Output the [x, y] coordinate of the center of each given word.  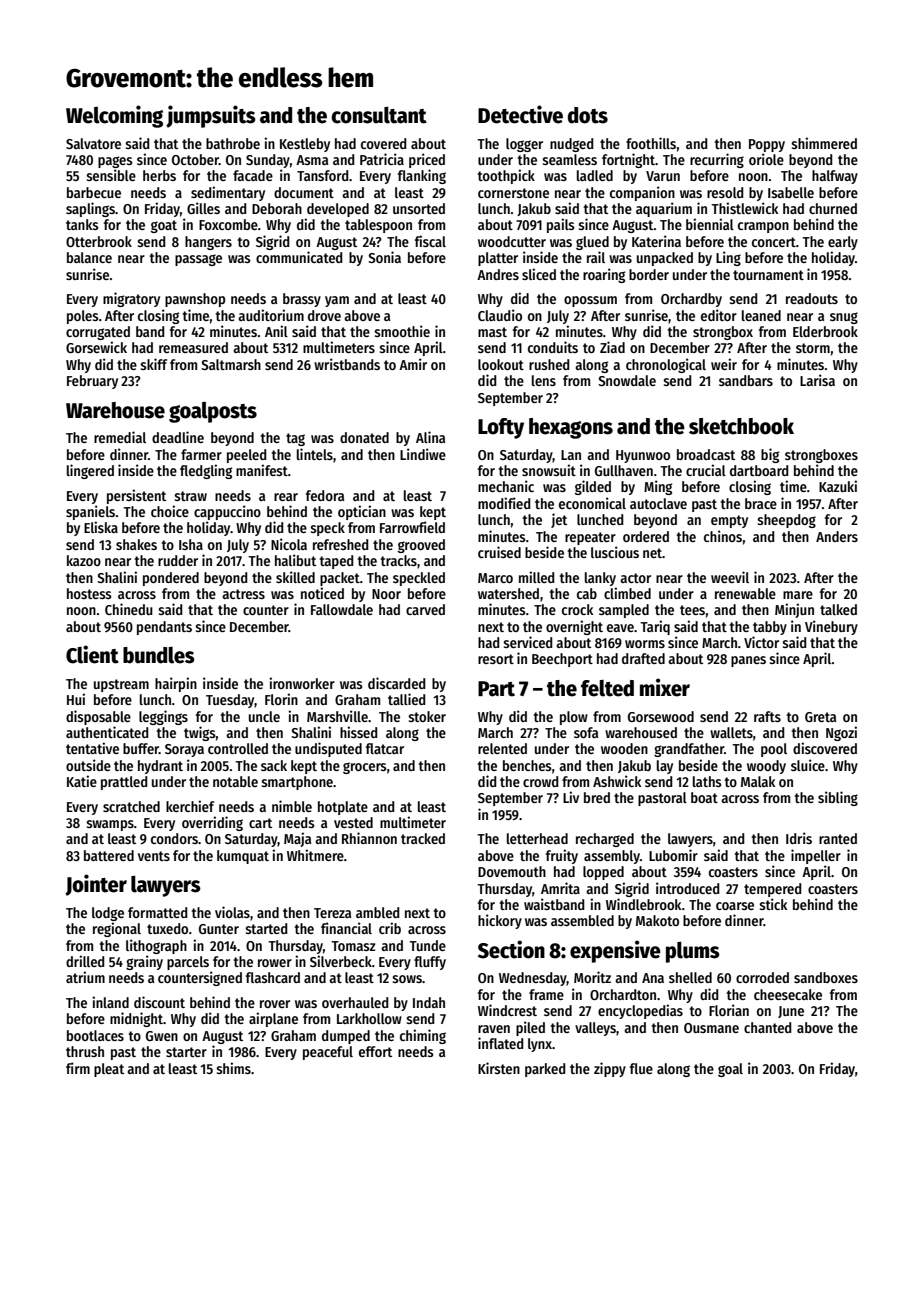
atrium [85, 977]
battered [109, 855]
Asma [312, 160]
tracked [423, 838]
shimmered [824, 143]
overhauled [355, 1002]
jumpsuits [211, 116]
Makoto [657, 920]
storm [813, 348]
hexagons [571, 428]
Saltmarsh [231, 364]
